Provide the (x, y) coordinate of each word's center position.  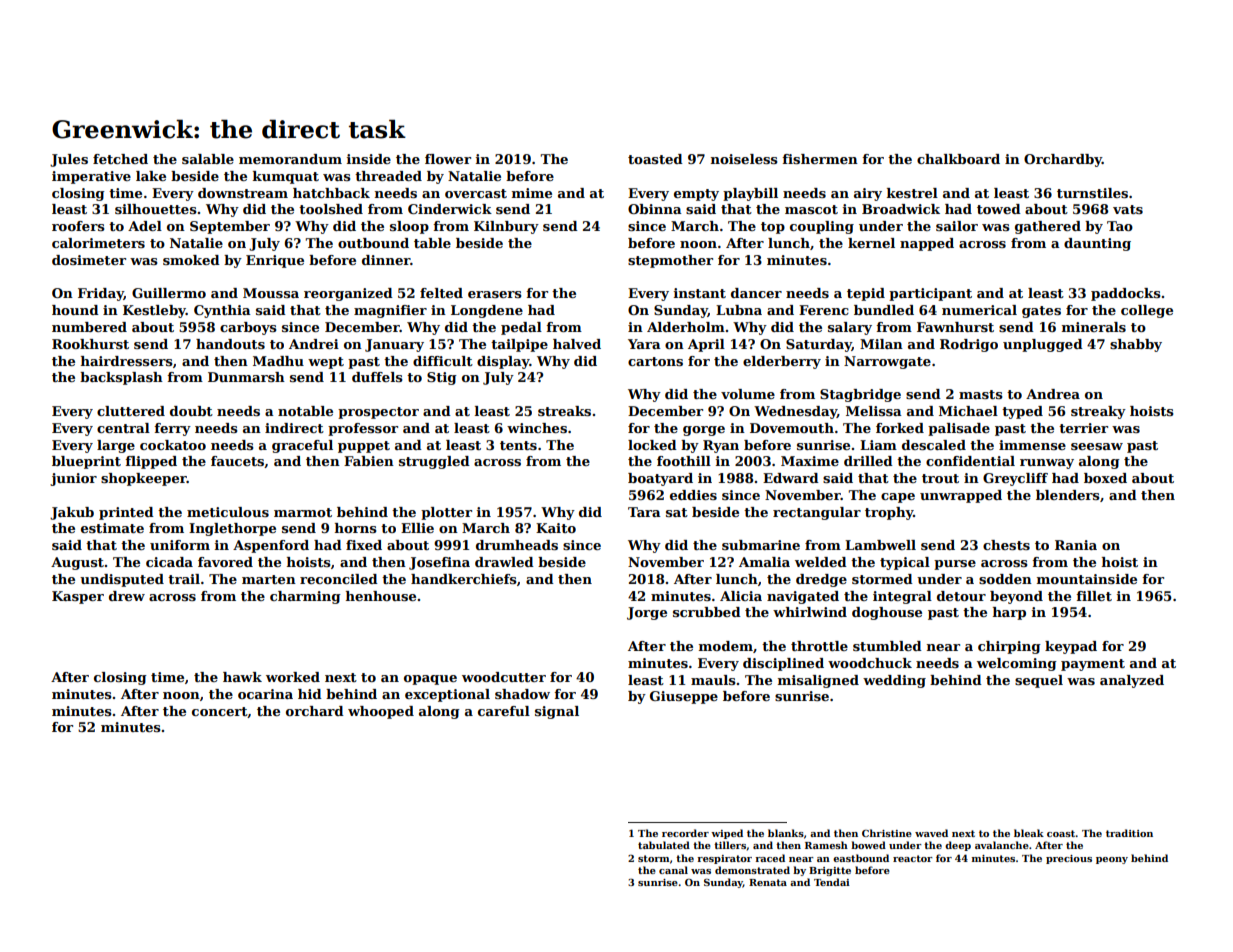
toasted (655, 159)
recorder (685, 833)
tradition (1129, 833)
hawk (242, 677)
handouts (230, 344)
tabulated (664, 845)
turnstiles (1092, 193)
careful (504, 711)
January (394, 345)
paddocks (1126, 294)
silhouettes (156, 209)
